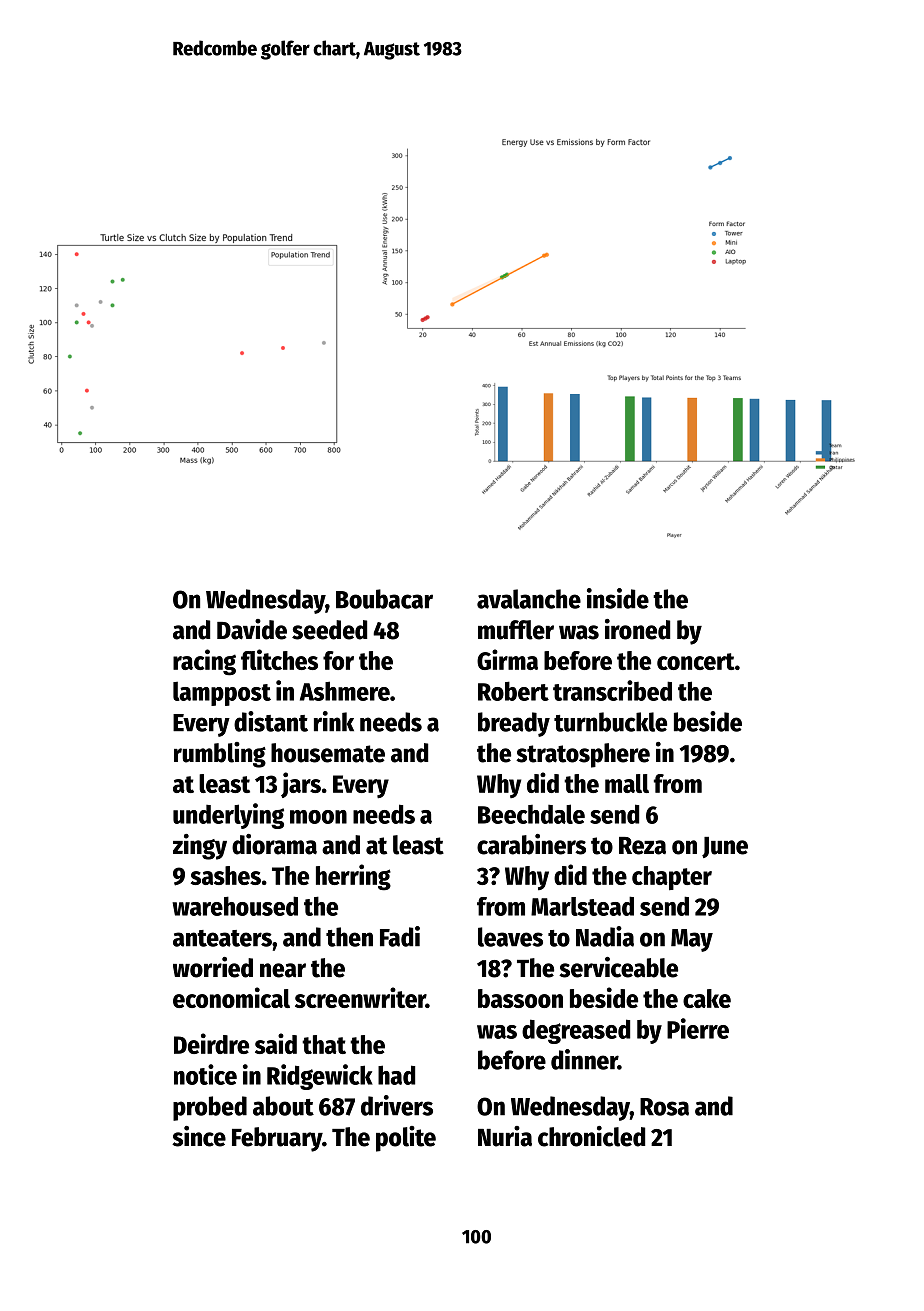 The width and height of the screenshot is (924, 1311). Describe the element at coordinates (199, 1136) in the screenshot. I see `since` at that location.
